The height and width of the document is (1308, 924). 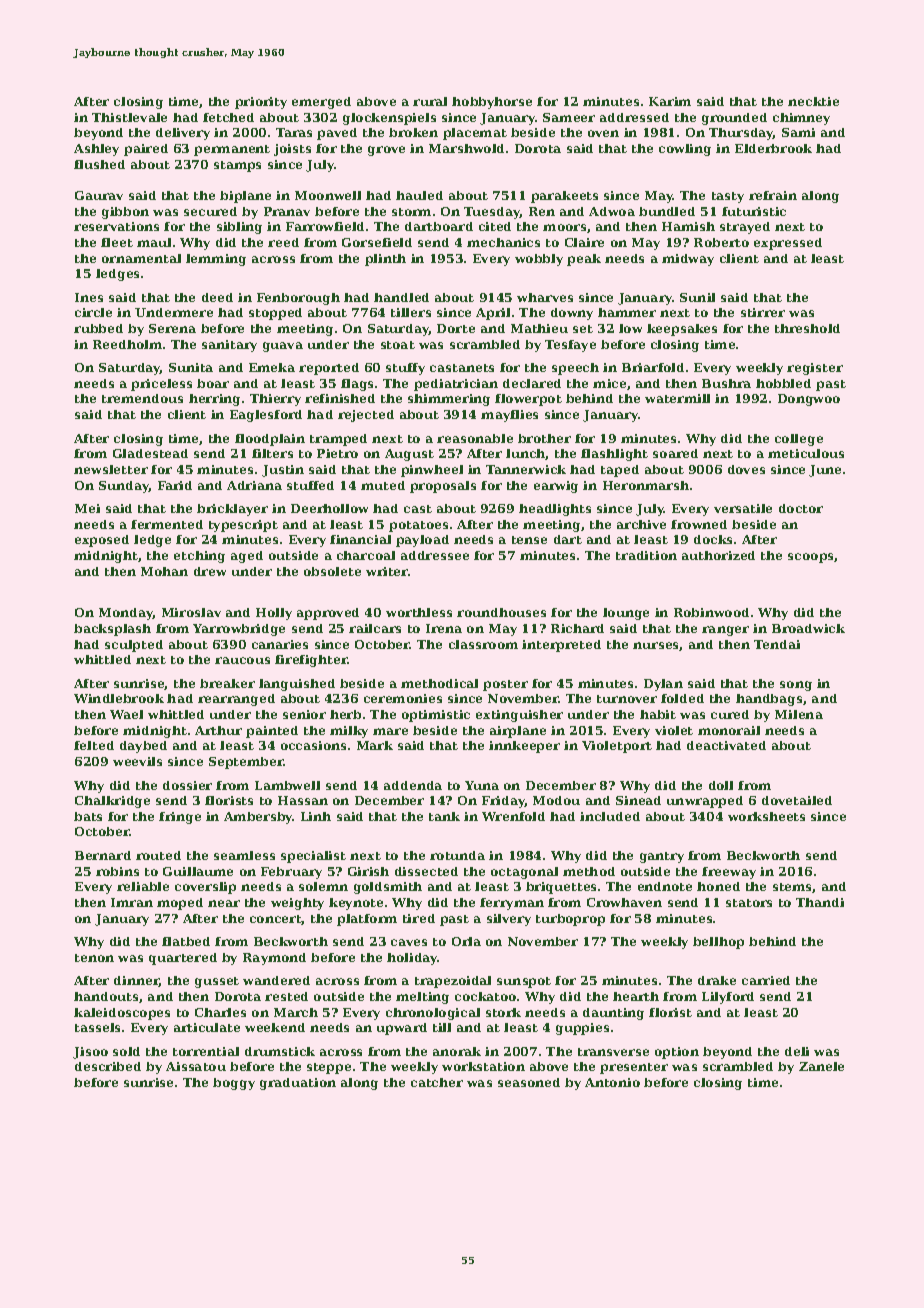 What do you see at coordinates (207, 1027) in the document?
I see `articulate` at bounding box center [207, 1027].
